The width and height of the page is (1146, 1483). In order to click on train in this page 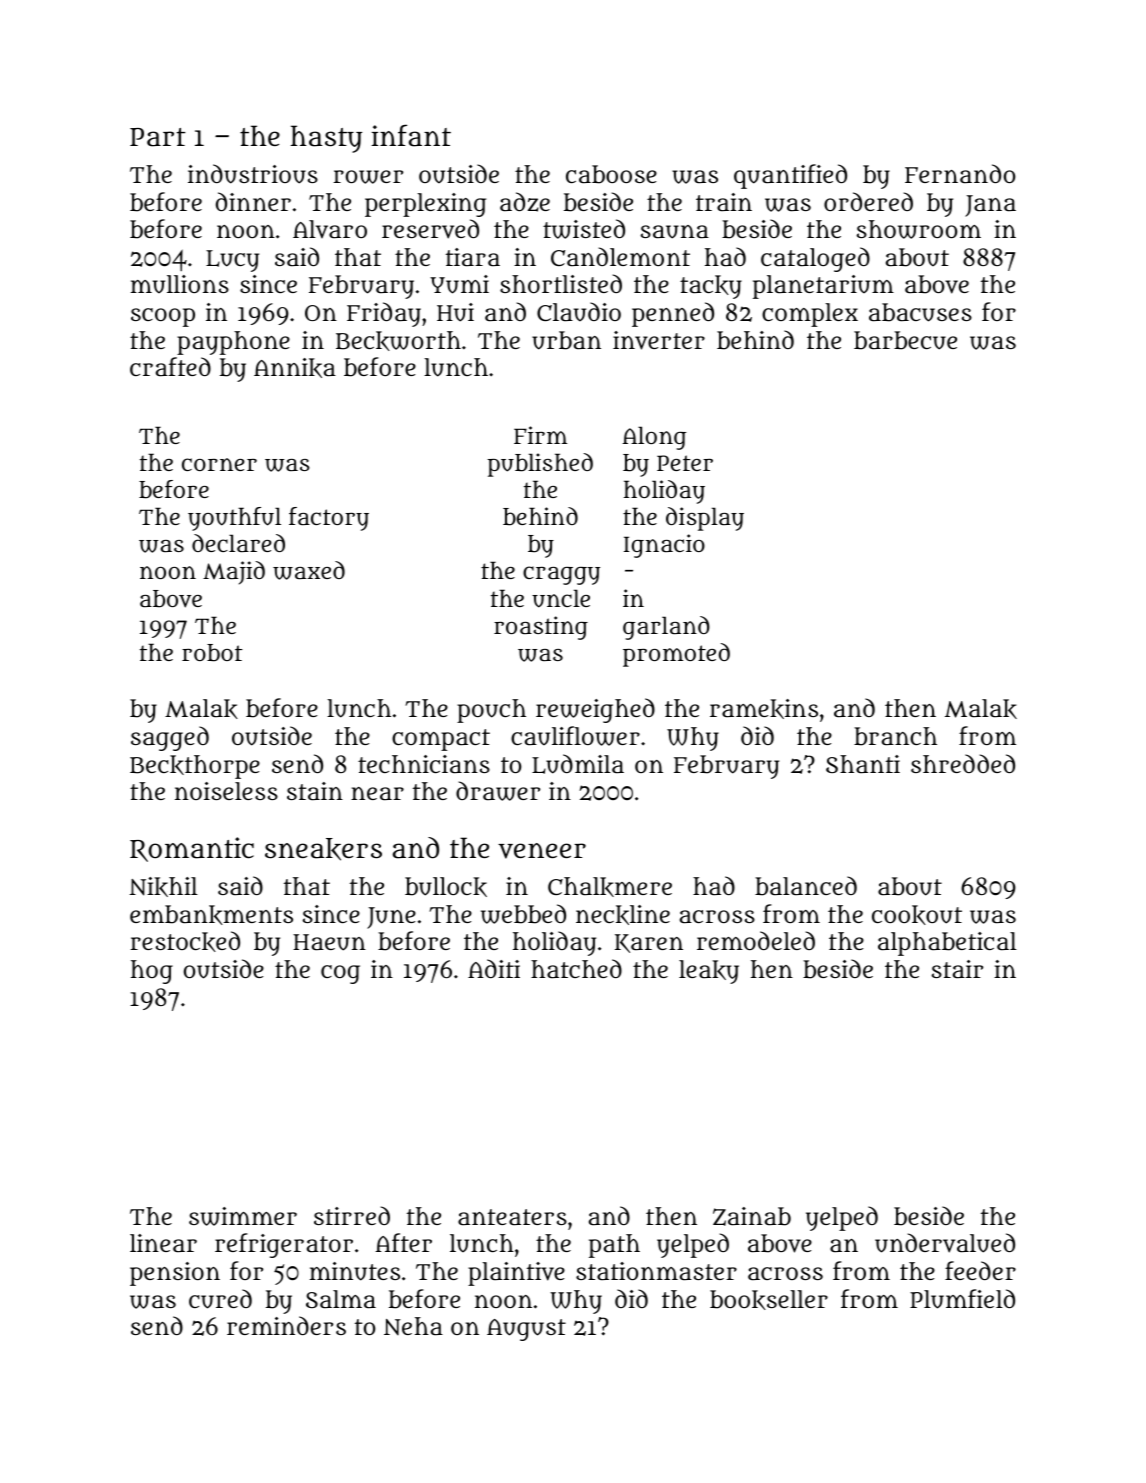, I will do `click(724, 202)`.
